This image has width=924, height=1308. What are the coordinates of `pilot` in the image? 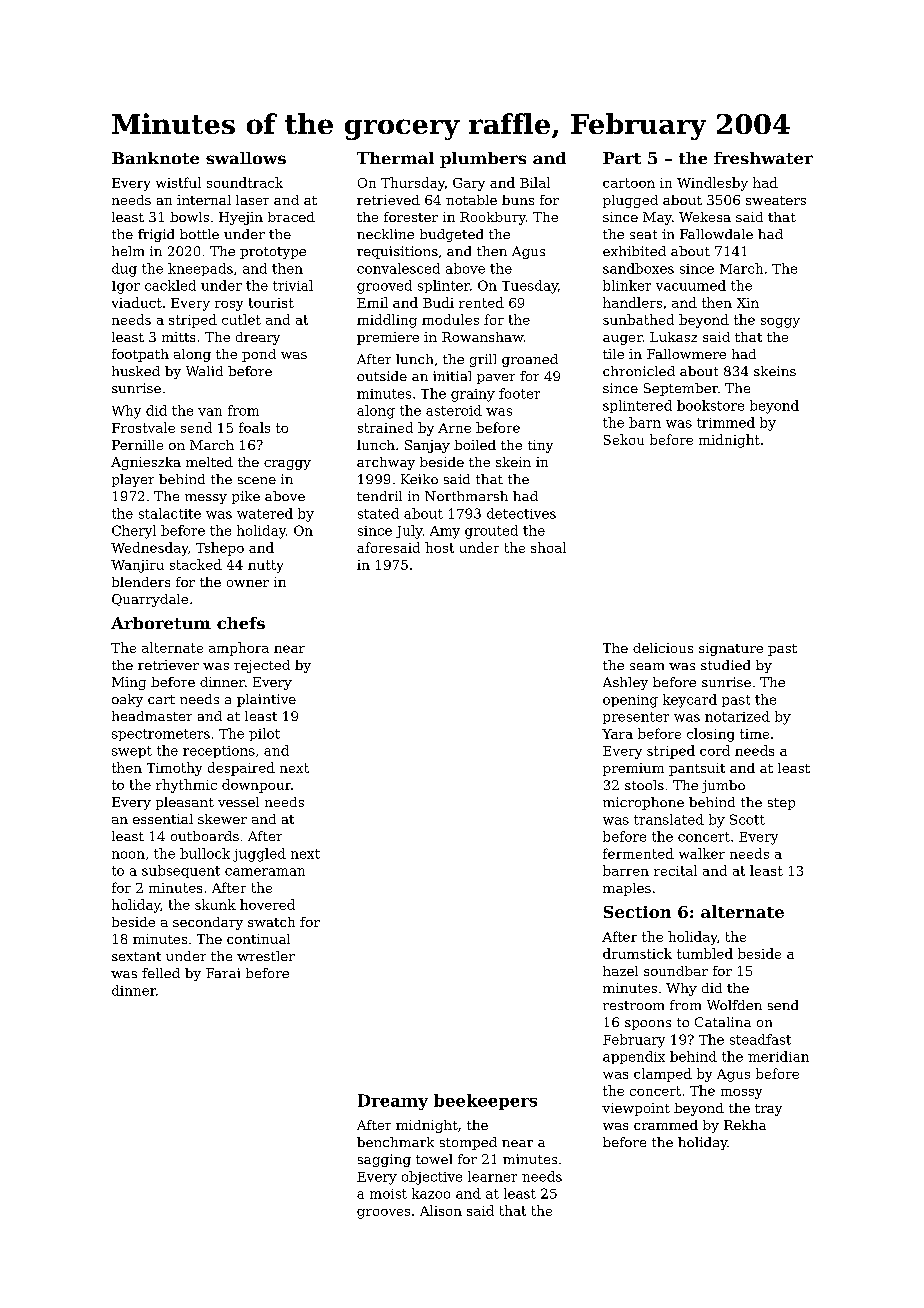 It's located at (264, 734).
